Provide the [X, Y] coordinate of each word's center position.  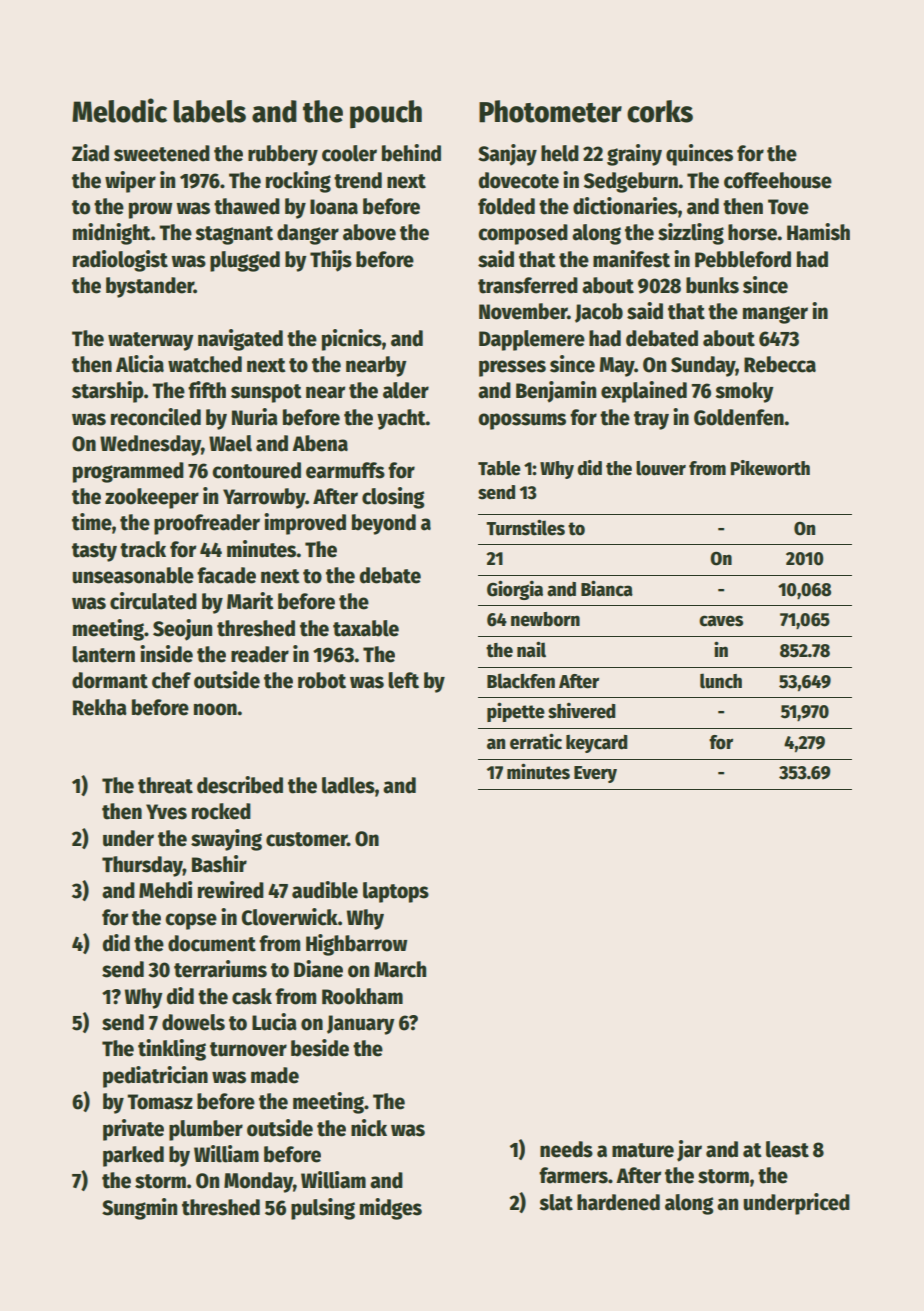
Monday [258, 1182]
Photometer [550, 111]
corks [660, 111]
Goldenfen [739, 417]
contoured [256, 470]
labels [209, 111]
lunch [721, 681]
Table [499, 468]
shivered [582, 711]
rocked [221, 811]
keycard [597, 744]
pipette [516, 712]
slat [556, 1202]
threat [165, 785]
